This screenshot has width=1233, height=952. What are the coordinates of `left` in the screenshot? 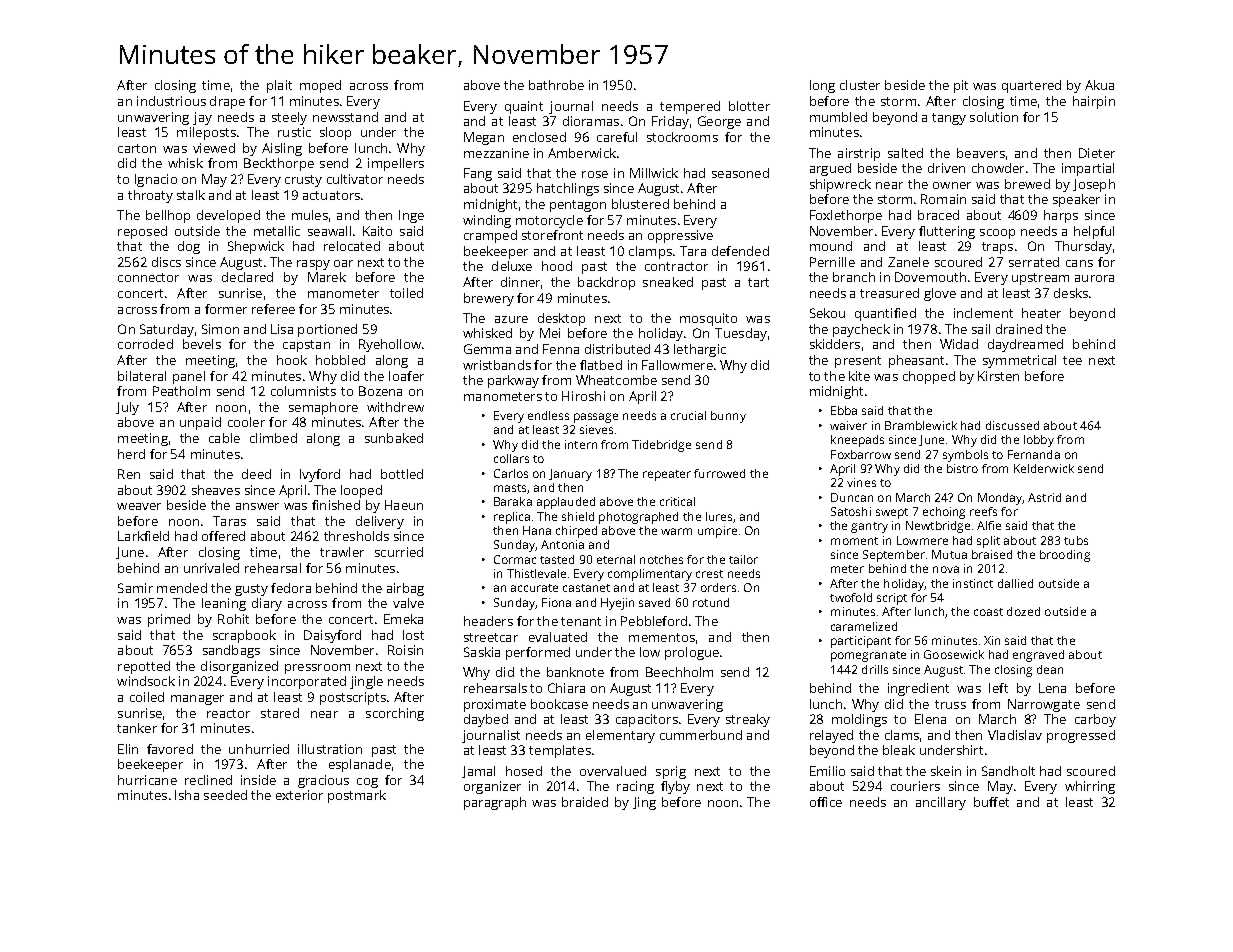 It's located at (998, 688).
